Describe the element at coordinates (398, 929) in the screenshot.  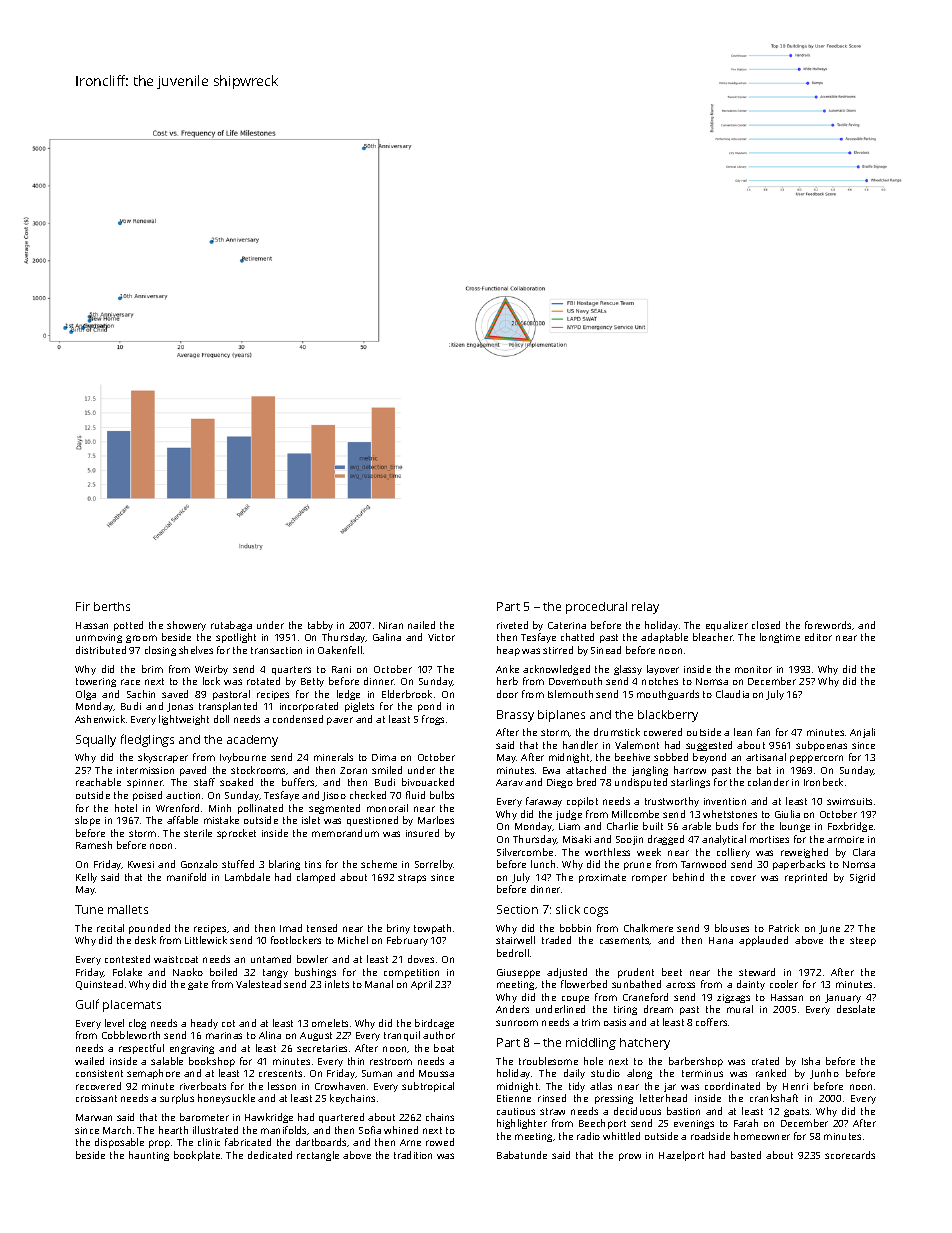
I see `briny` at that location.
